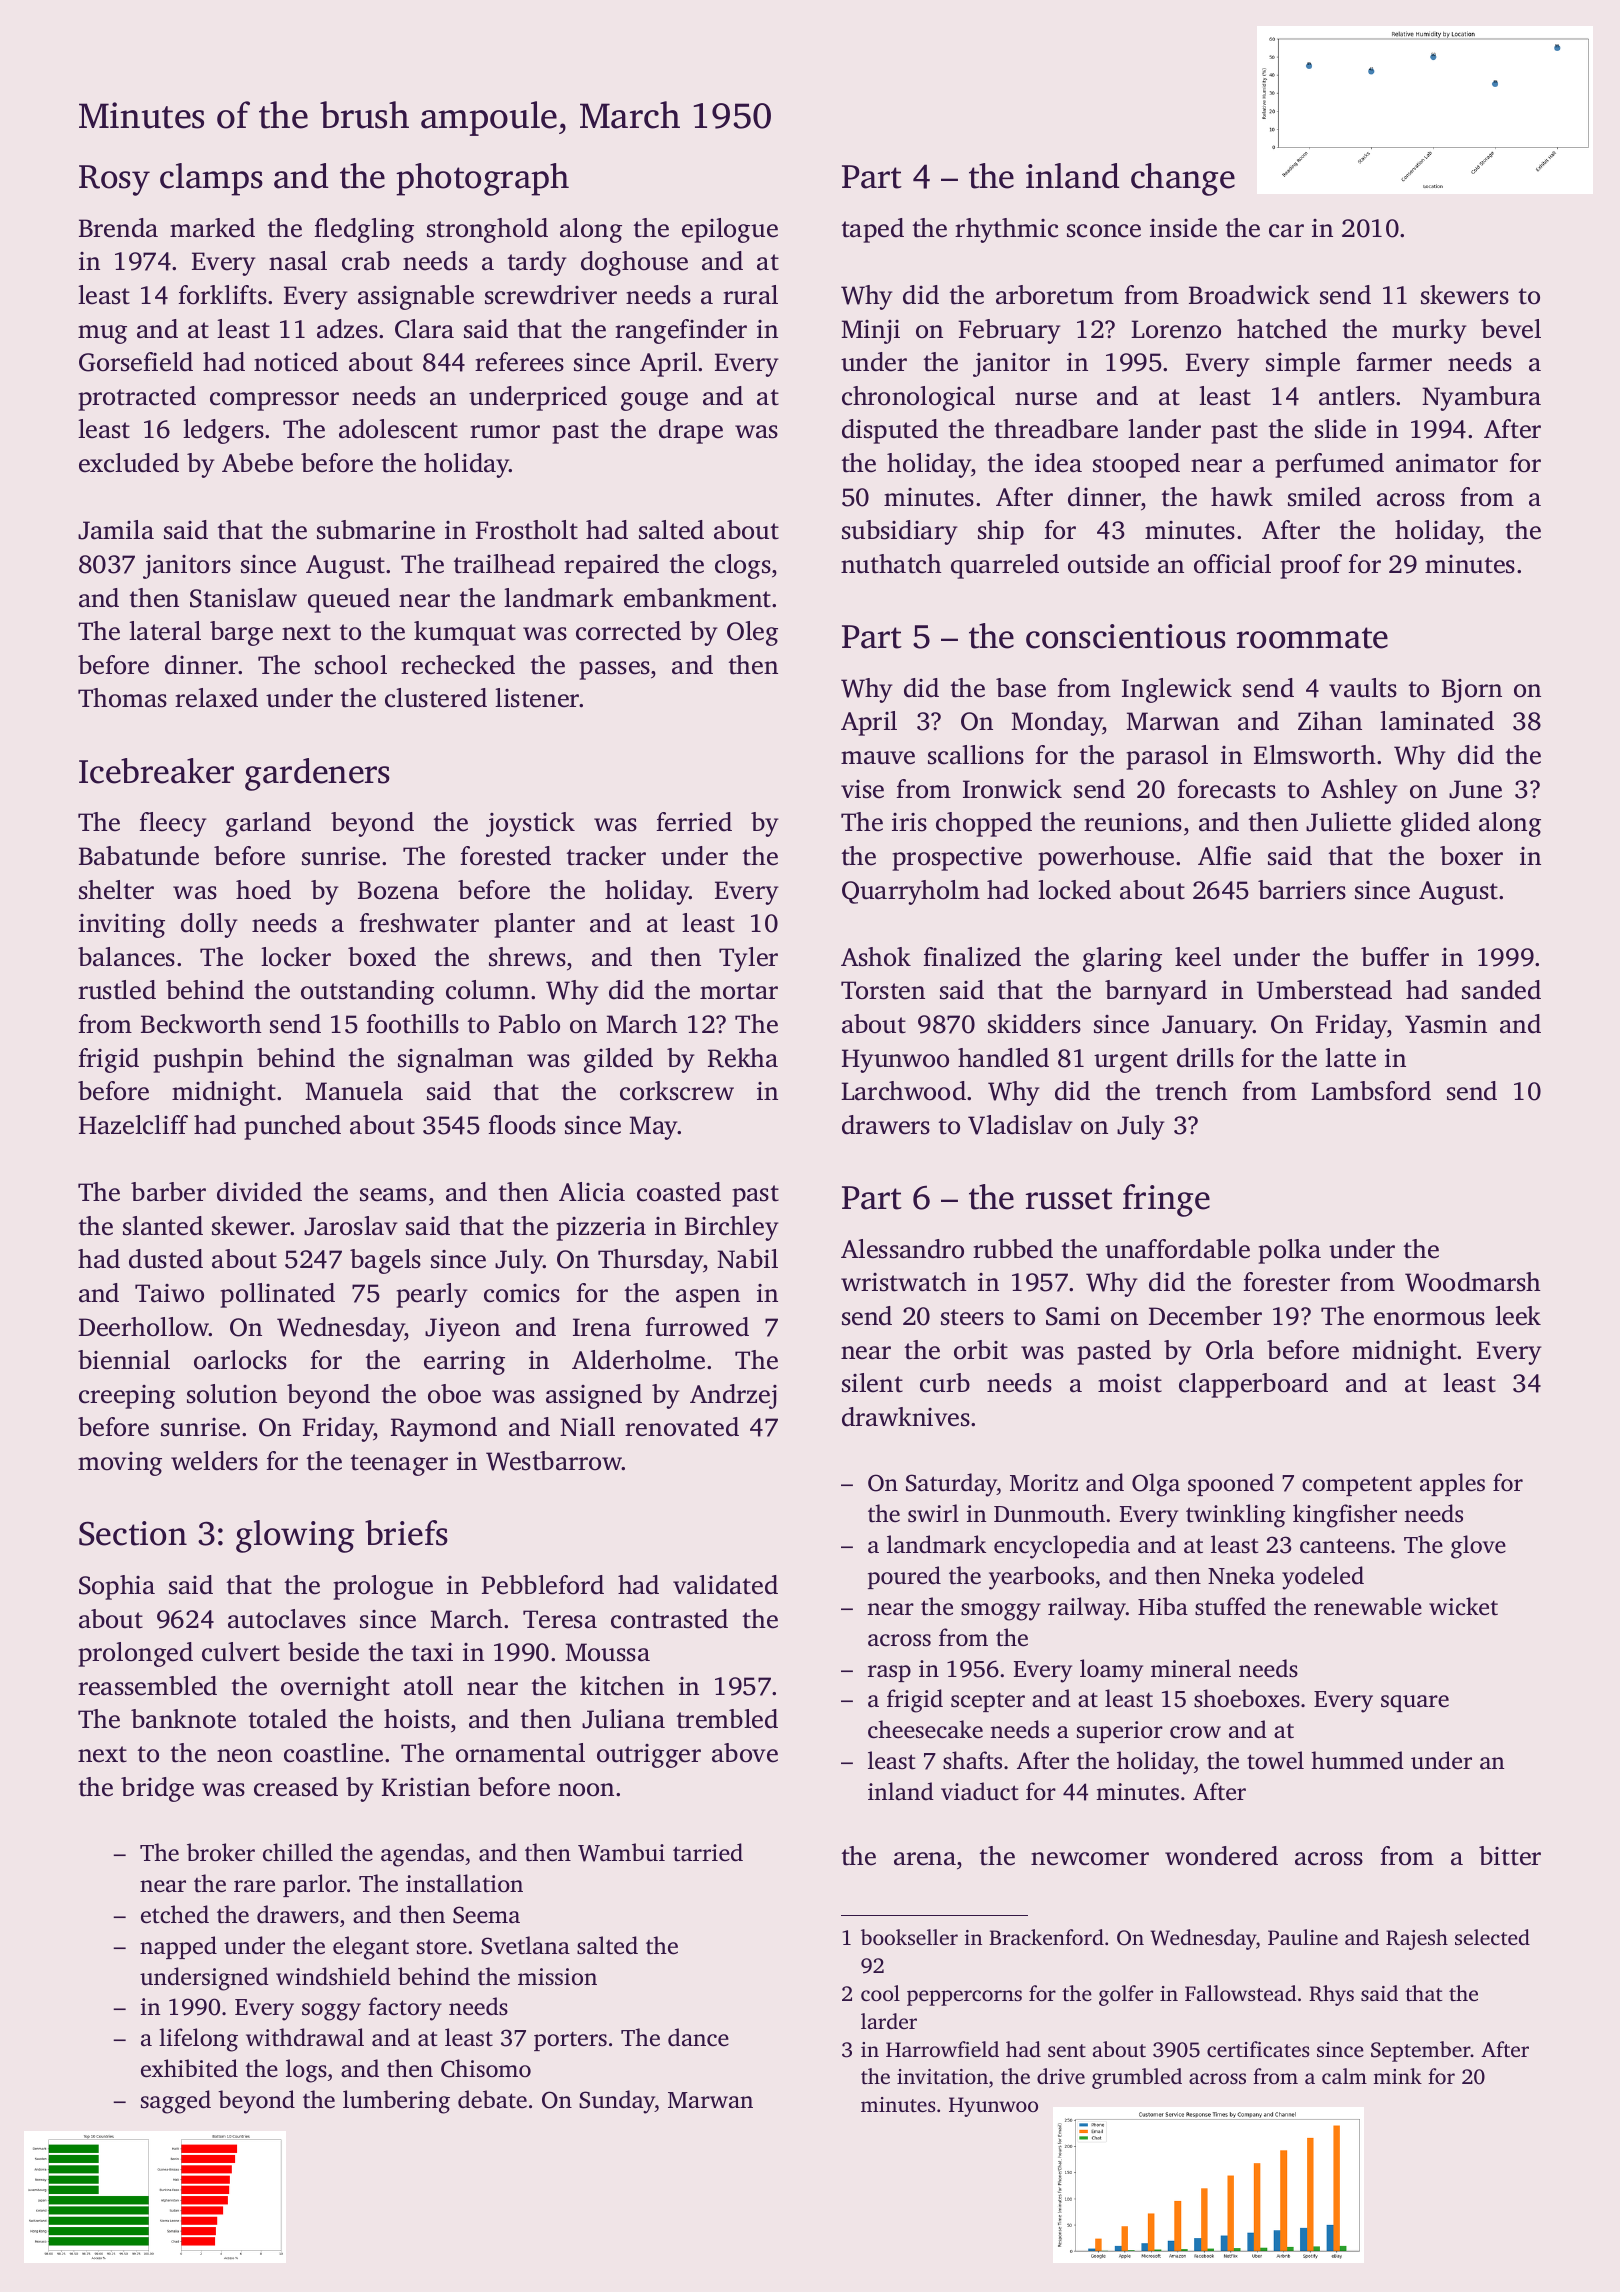 This screenshot has width=1620, height=2292. Describe the element at coordinates (416, 297) in the screenshot. I see `assignable` at that location.
